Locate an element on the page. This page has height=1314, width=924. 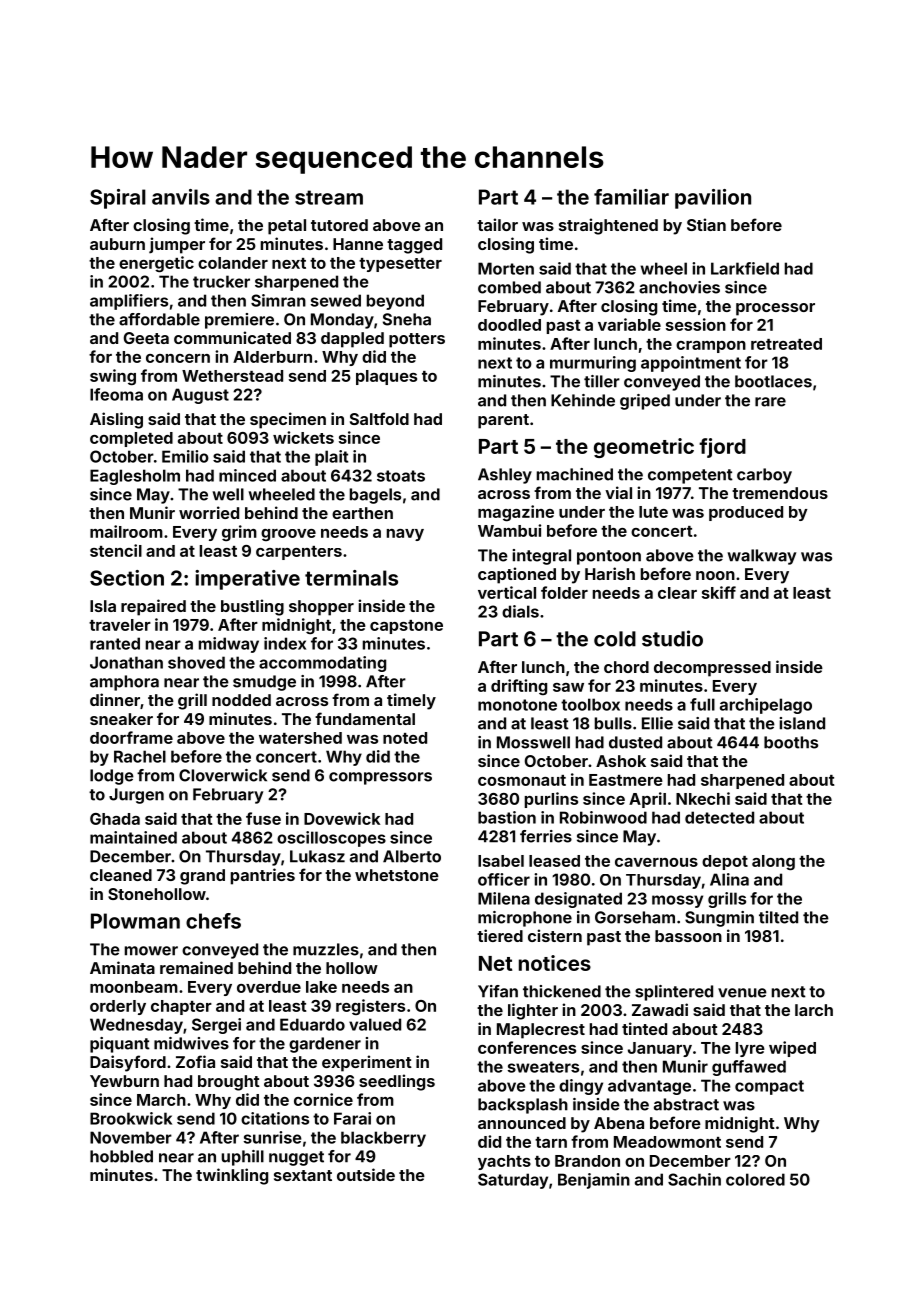
rare is located at coordinates (770, 402).
